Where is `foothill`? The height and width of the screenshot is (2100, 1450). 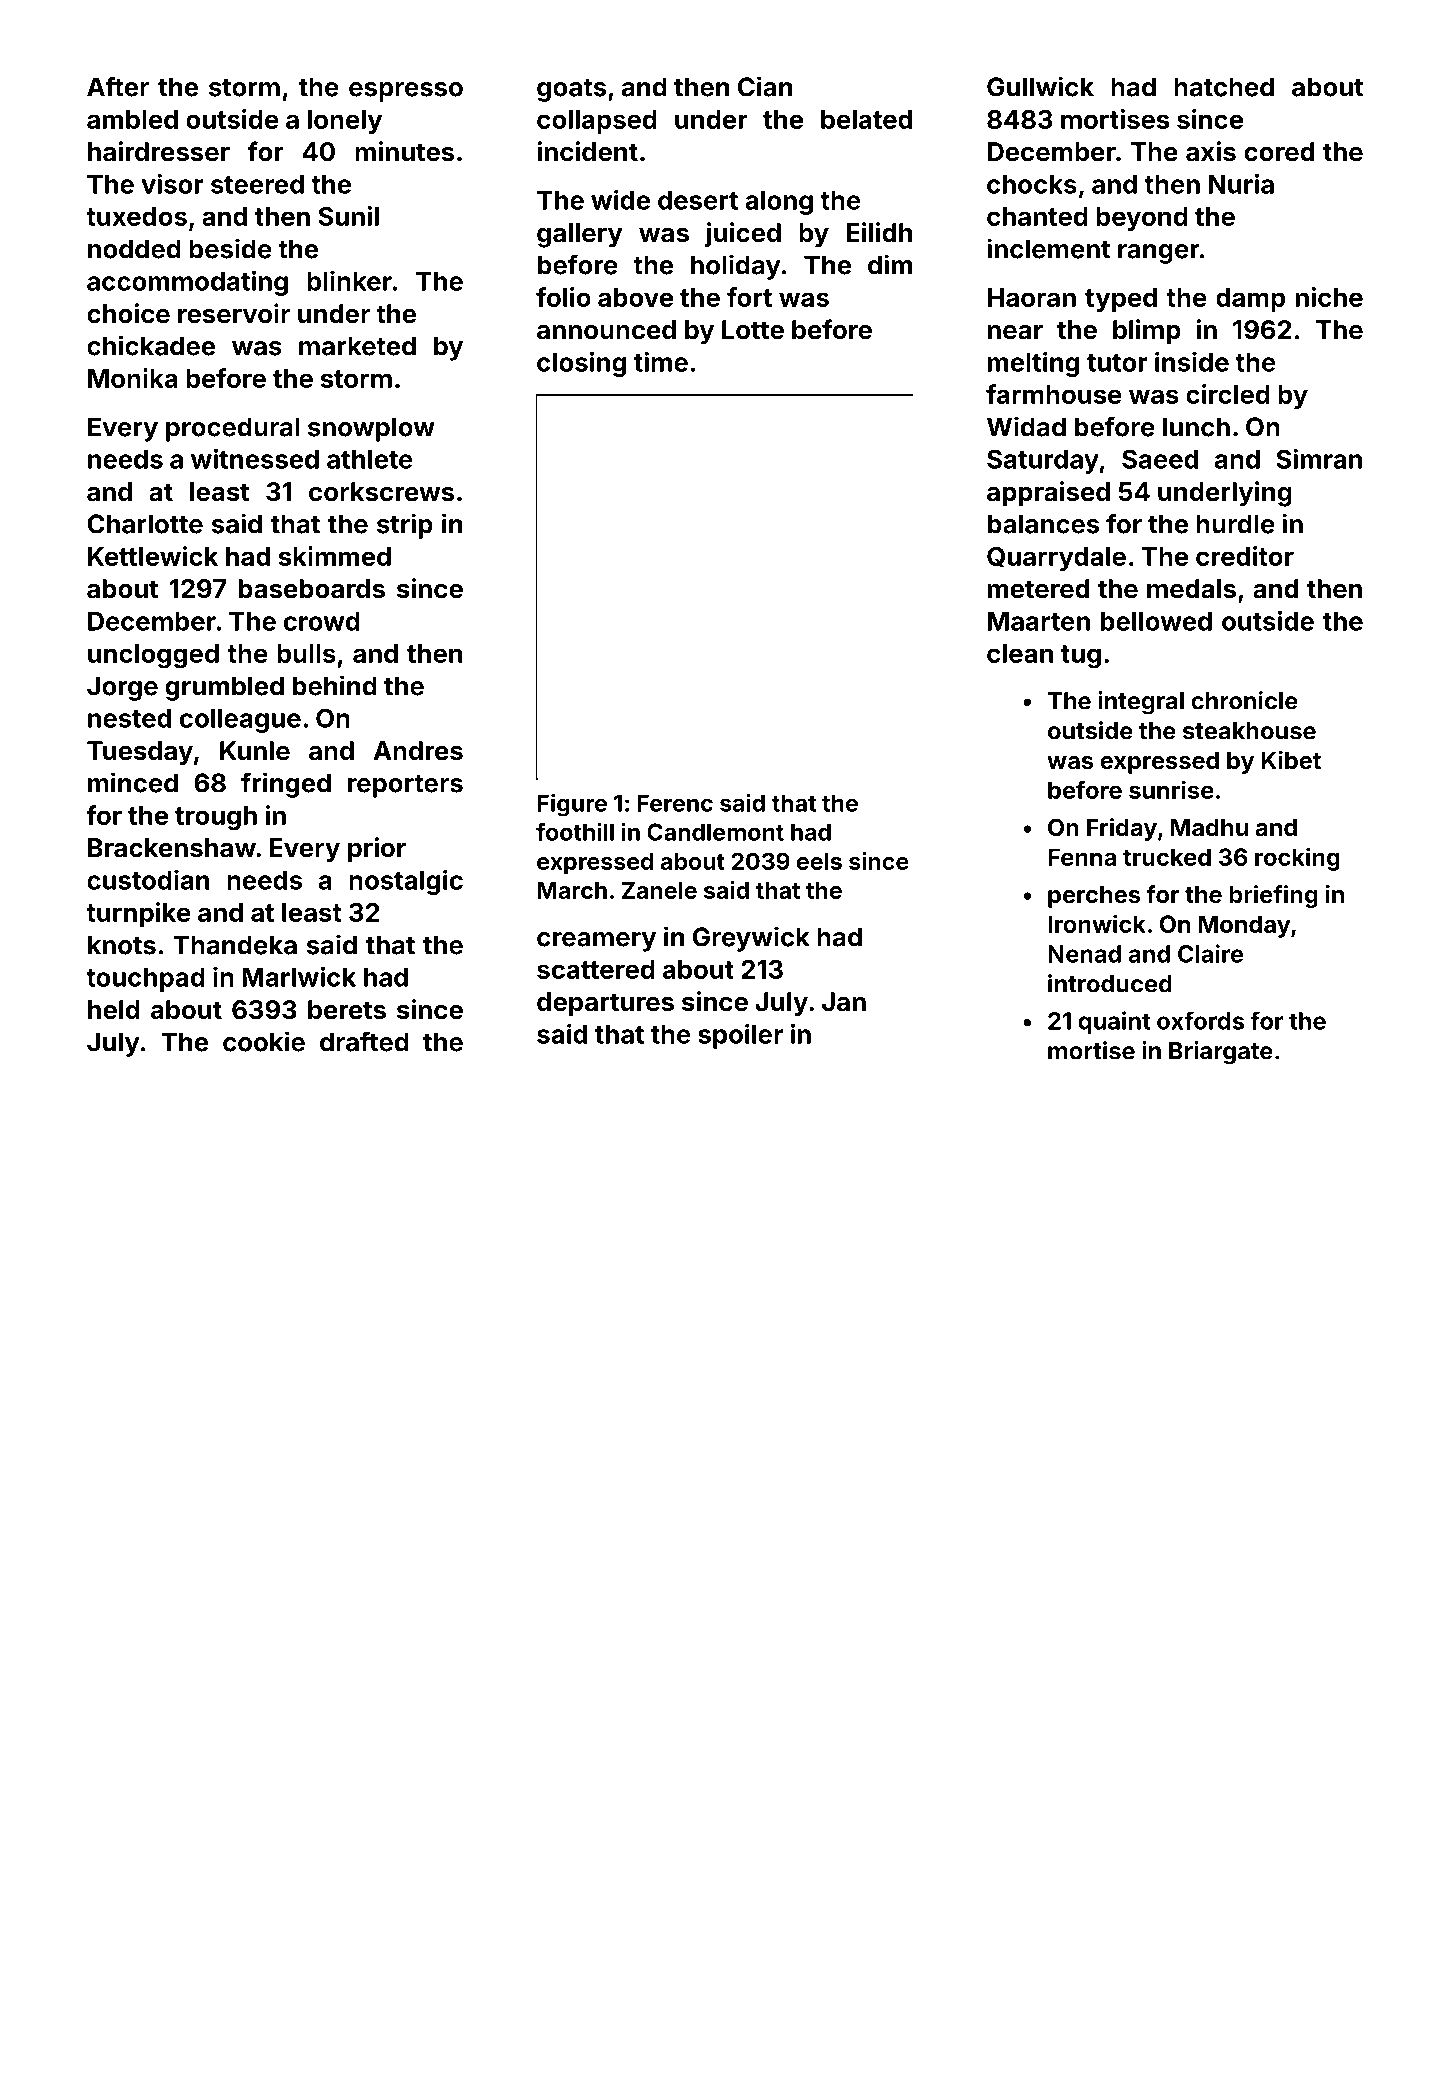
foothill is located at coordinates (575, 832).
